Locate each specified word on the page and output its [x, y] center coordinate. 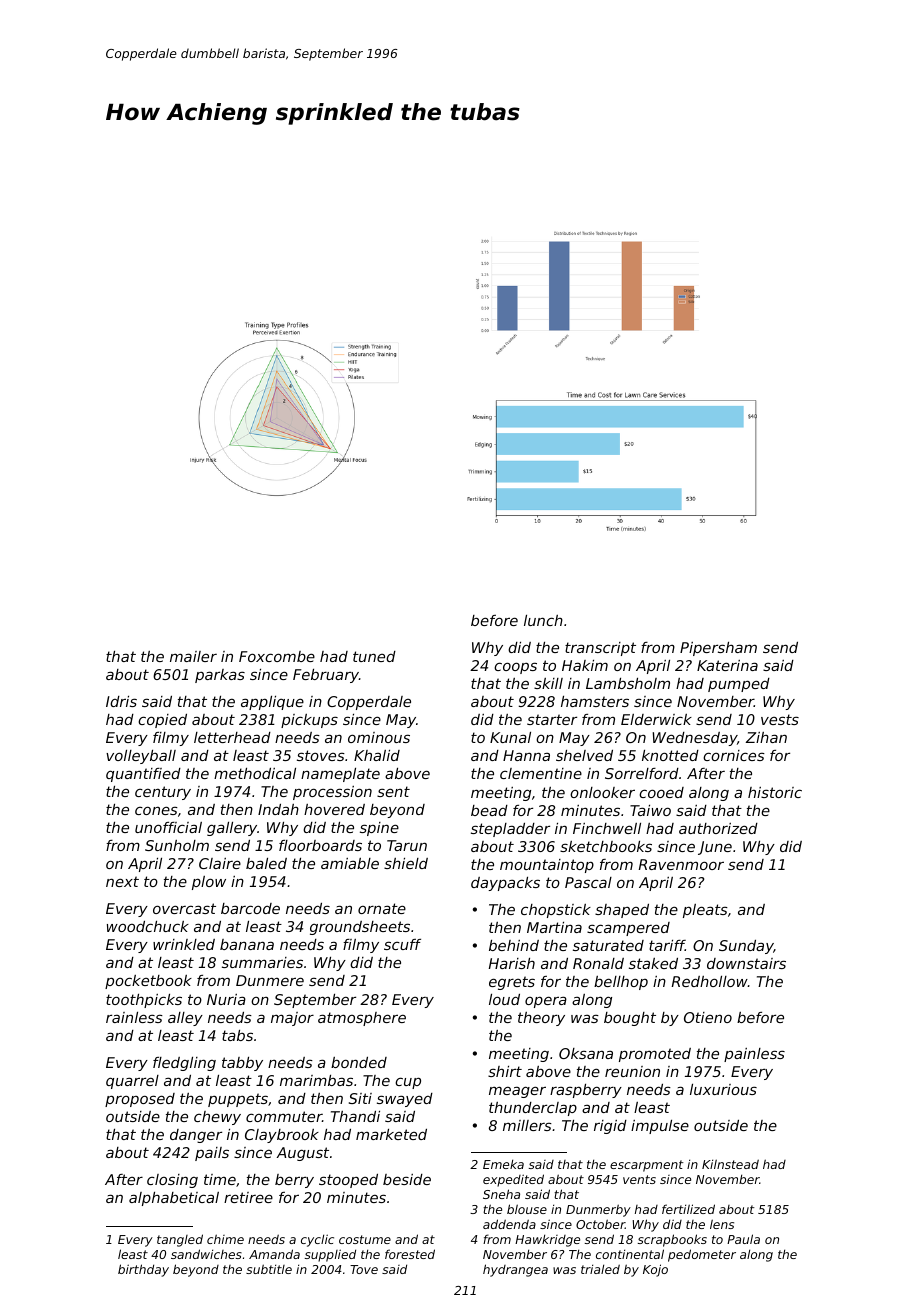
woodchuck [148, 926]
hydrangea [515, 1270]
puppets [238, 1100]
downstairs [746, 963]
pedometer [702, 1255]
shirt [505, 1071]
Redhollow [710, 981]
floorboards [320, 845]
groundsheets [360, 928]
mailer [193, 656]
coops [515, 668]
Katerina [727, 665]
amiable [350, 863]
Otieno [708, 1017]
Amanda [274, 1254]
